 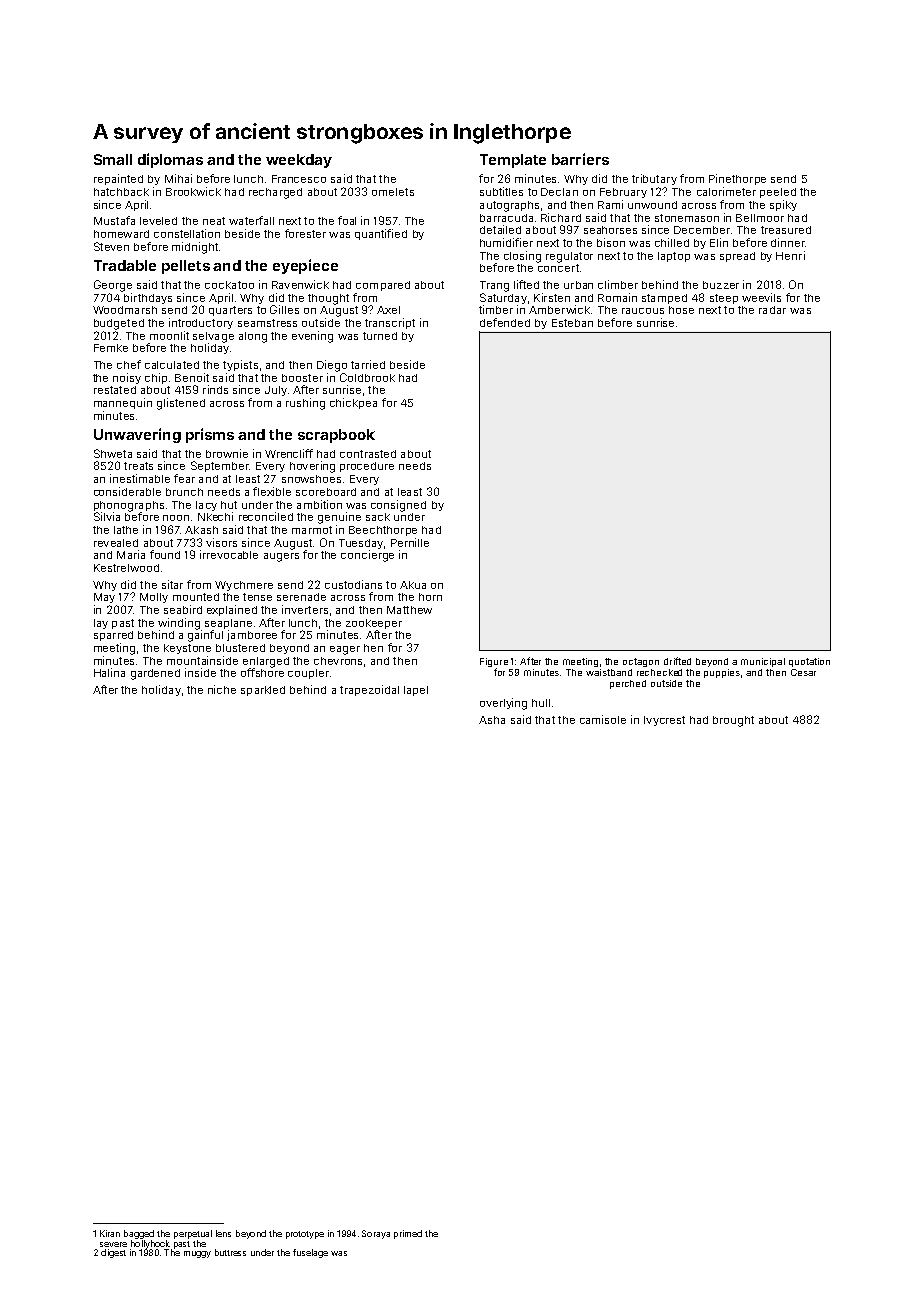 What do you see at coordinates (193, 1234) in the screenshot?
I see `perpetual` at bounding box center [193, 1234].
